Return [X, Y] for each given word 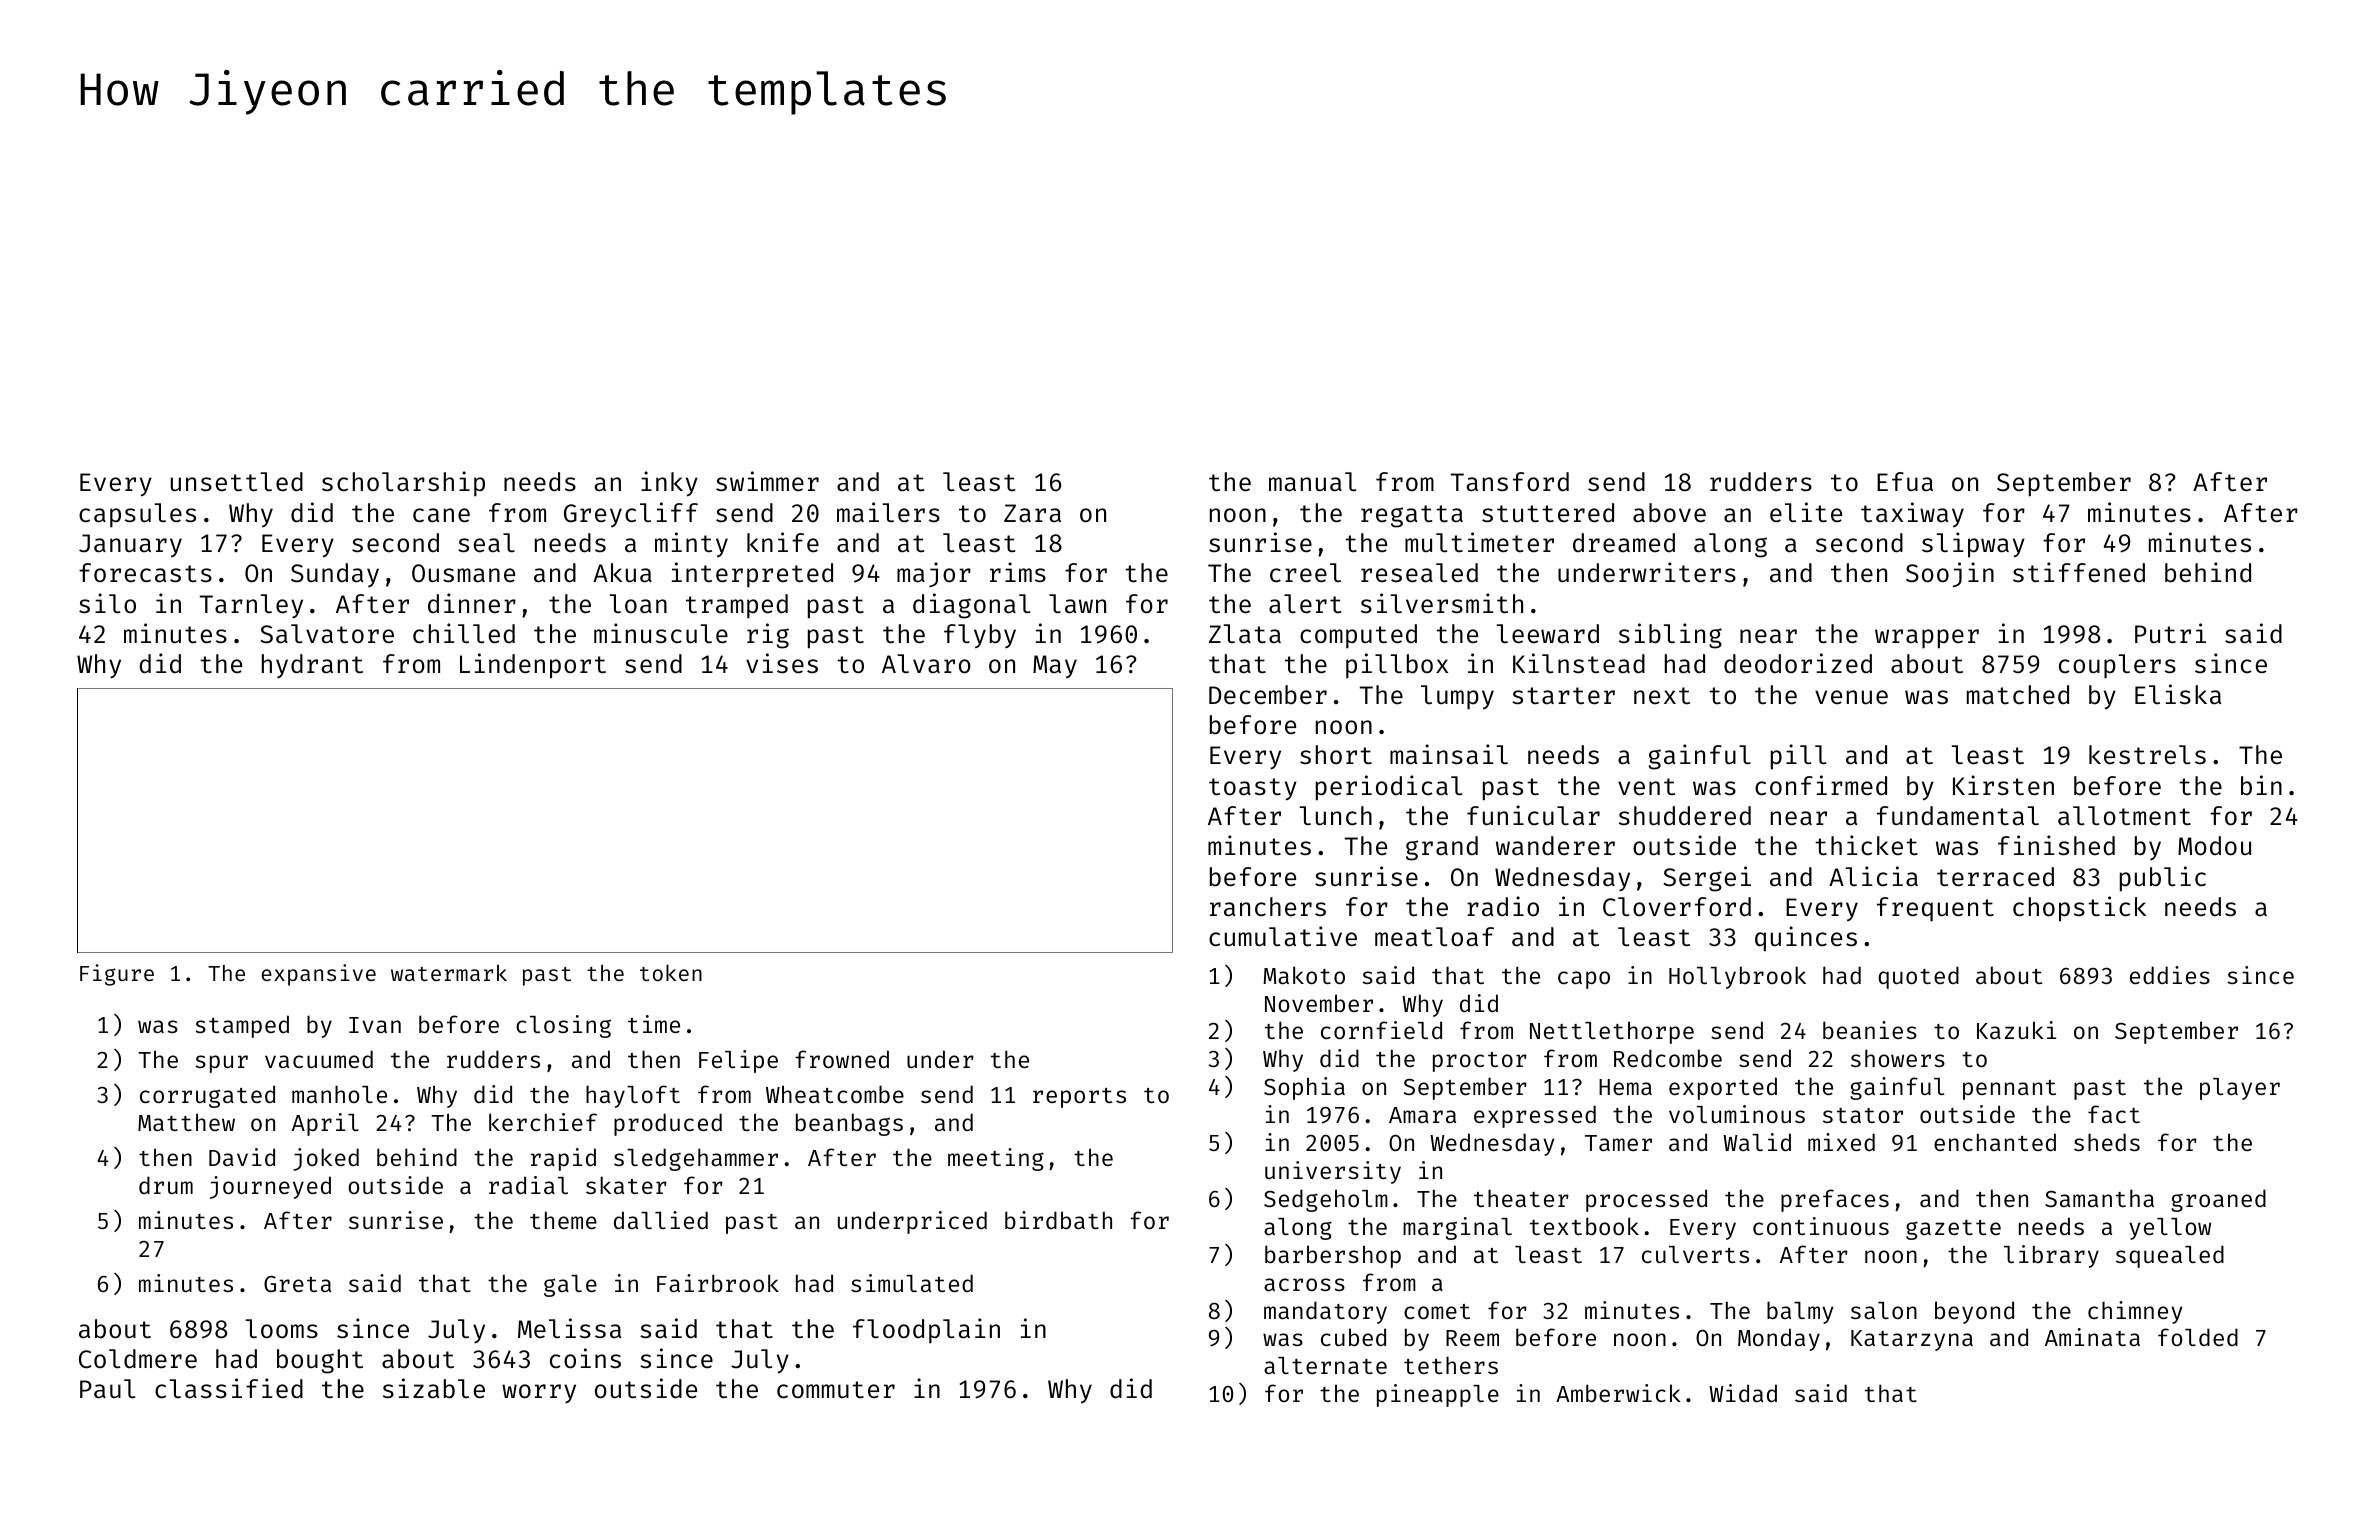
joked [326, 1159]
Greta [297, 1284]
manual [1313, 482]
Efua [1905, 481]
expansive [318, 975]
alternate [1325, 1365]
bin [2261, 785]
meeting [996, 1159]
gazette [1953, 1230]
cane [441, 515]
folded [2198, 1337]
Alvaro [926, 664]
